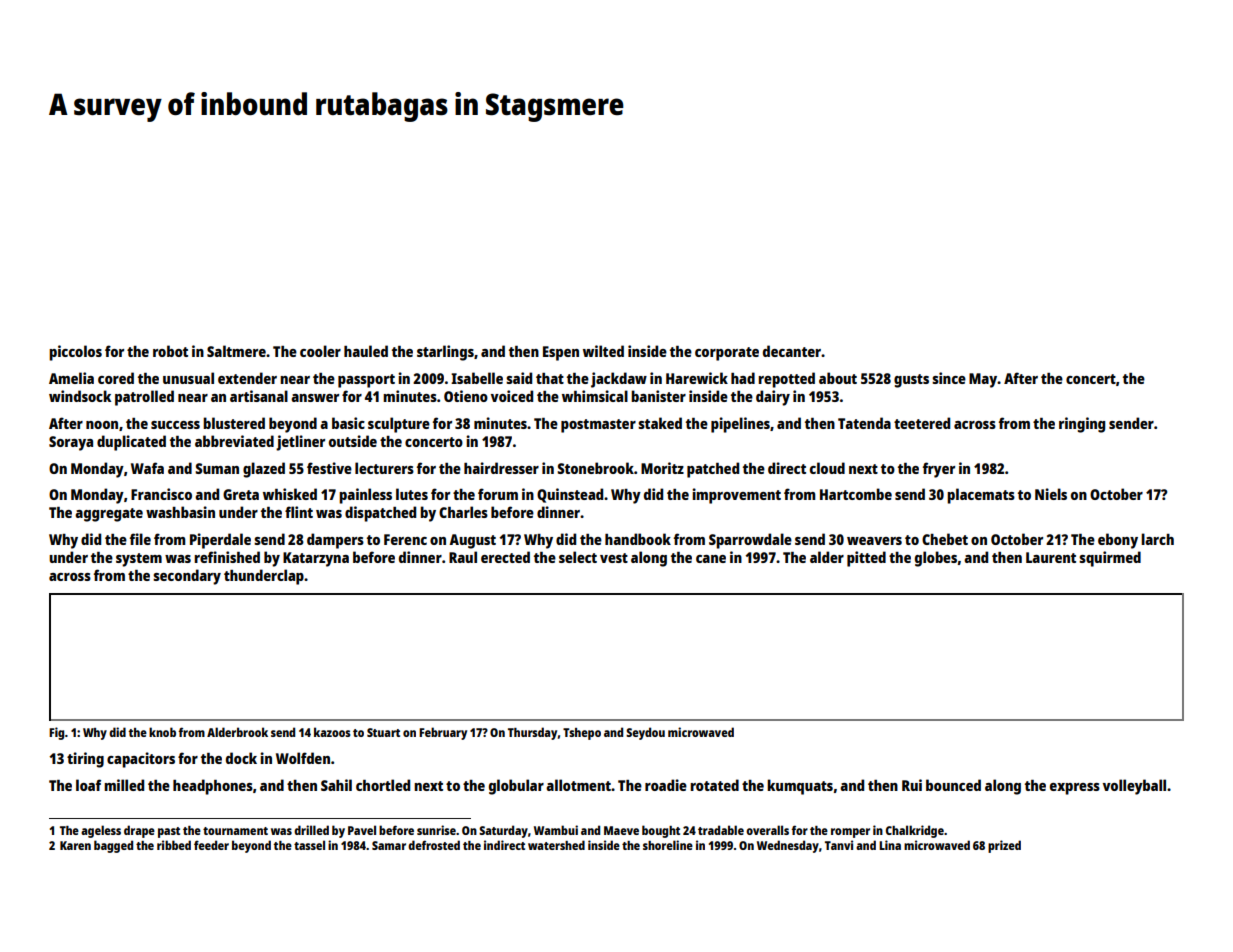 Image resolution: width=1233 pixels, height=952 pixels. What do you see at coordinates (187, 577) in the screenshot?
I see `secondary` at bounding box center [187, 577].
